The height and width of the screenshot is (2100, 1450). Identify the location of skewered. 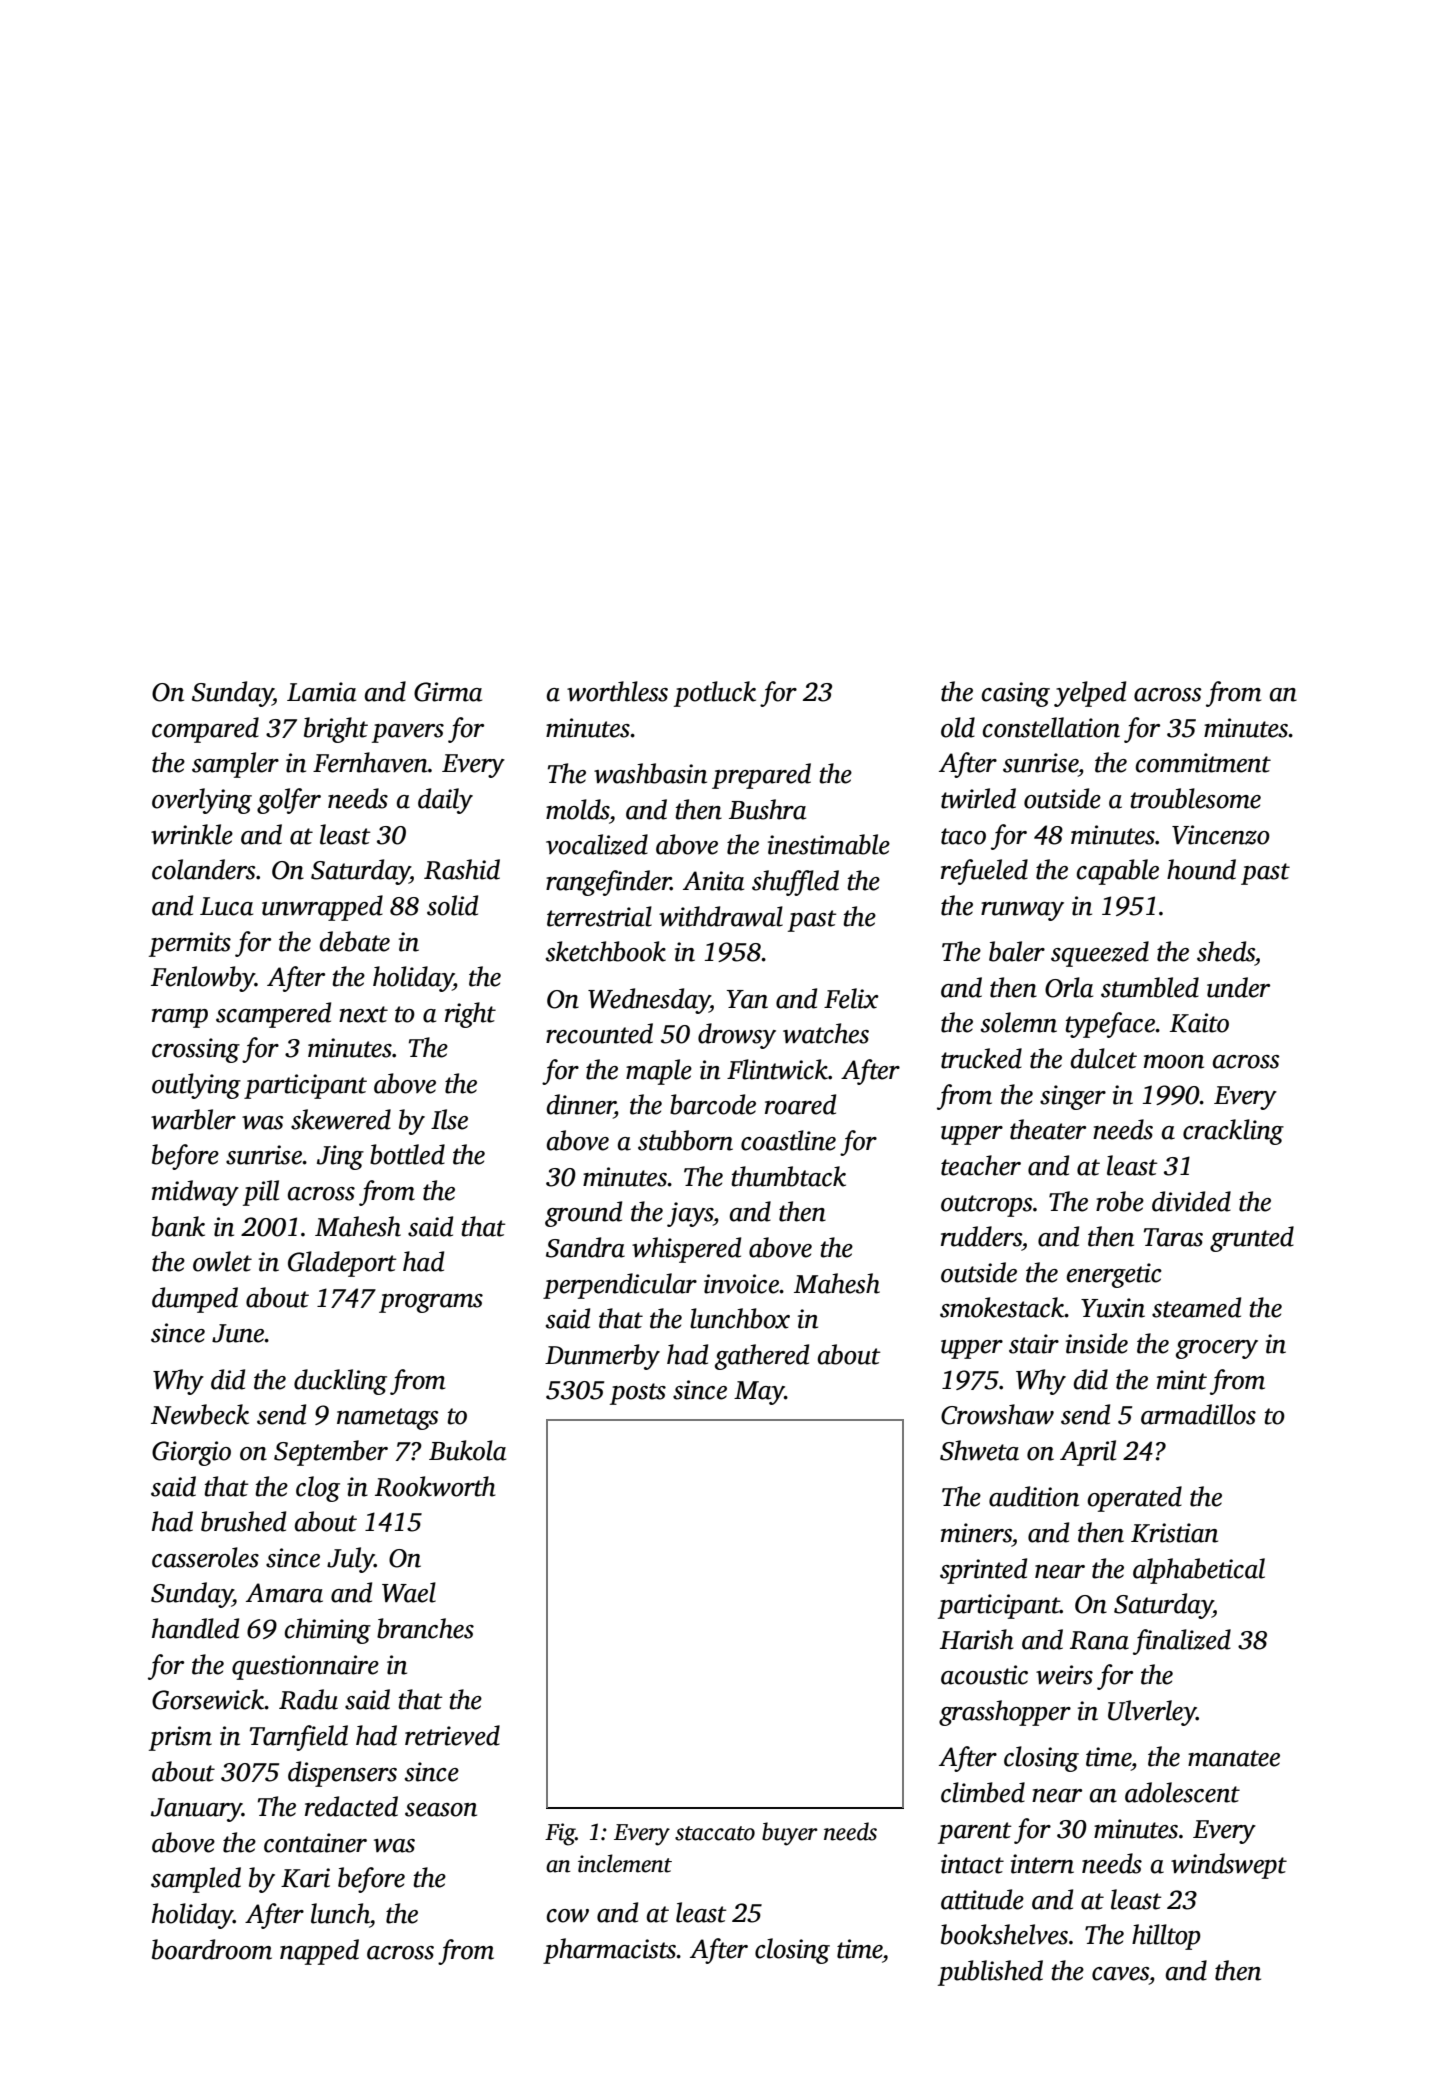
(341, 1119).
